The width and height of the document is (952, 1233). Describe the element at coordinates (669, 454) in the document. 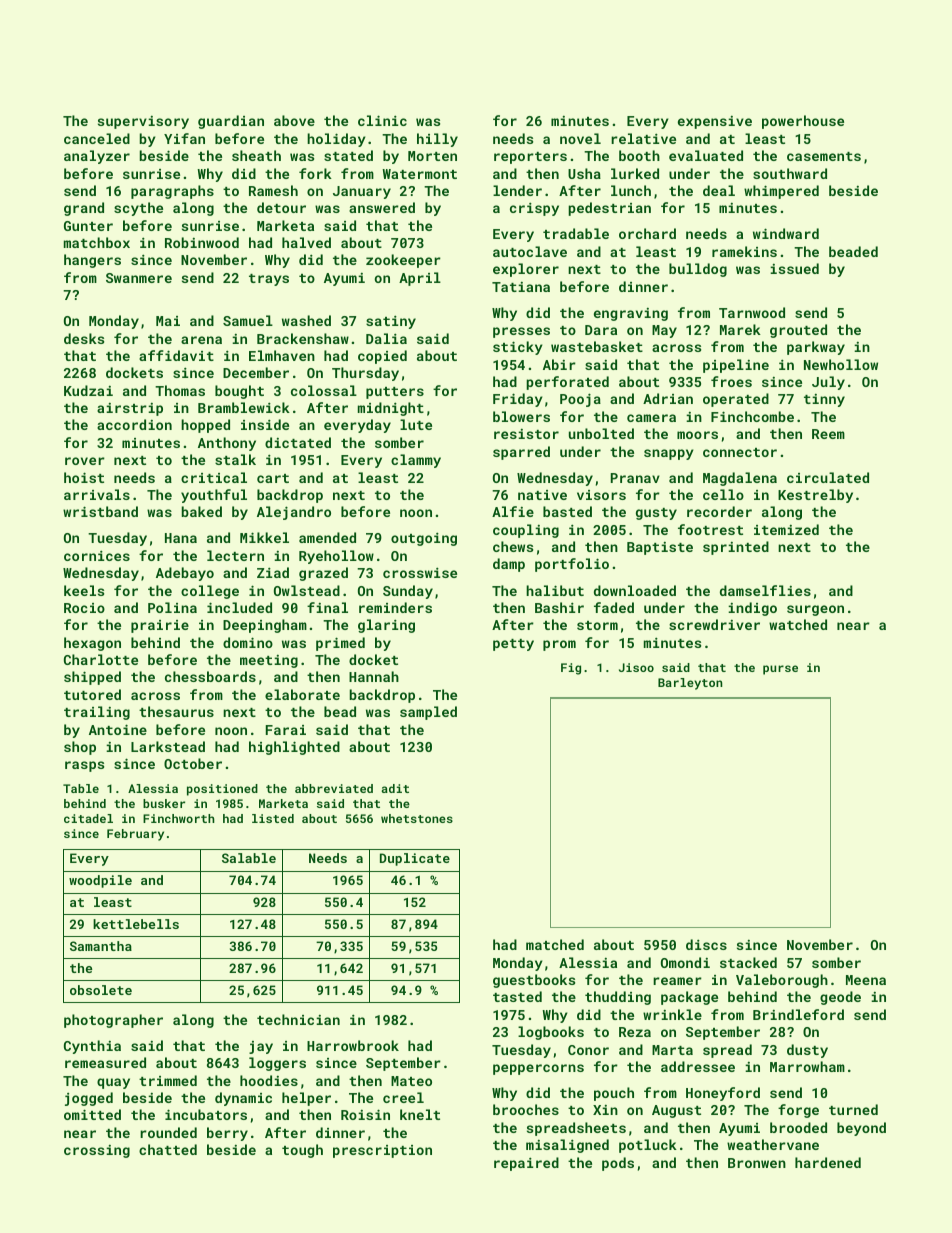

I see `snappy` at that location.
